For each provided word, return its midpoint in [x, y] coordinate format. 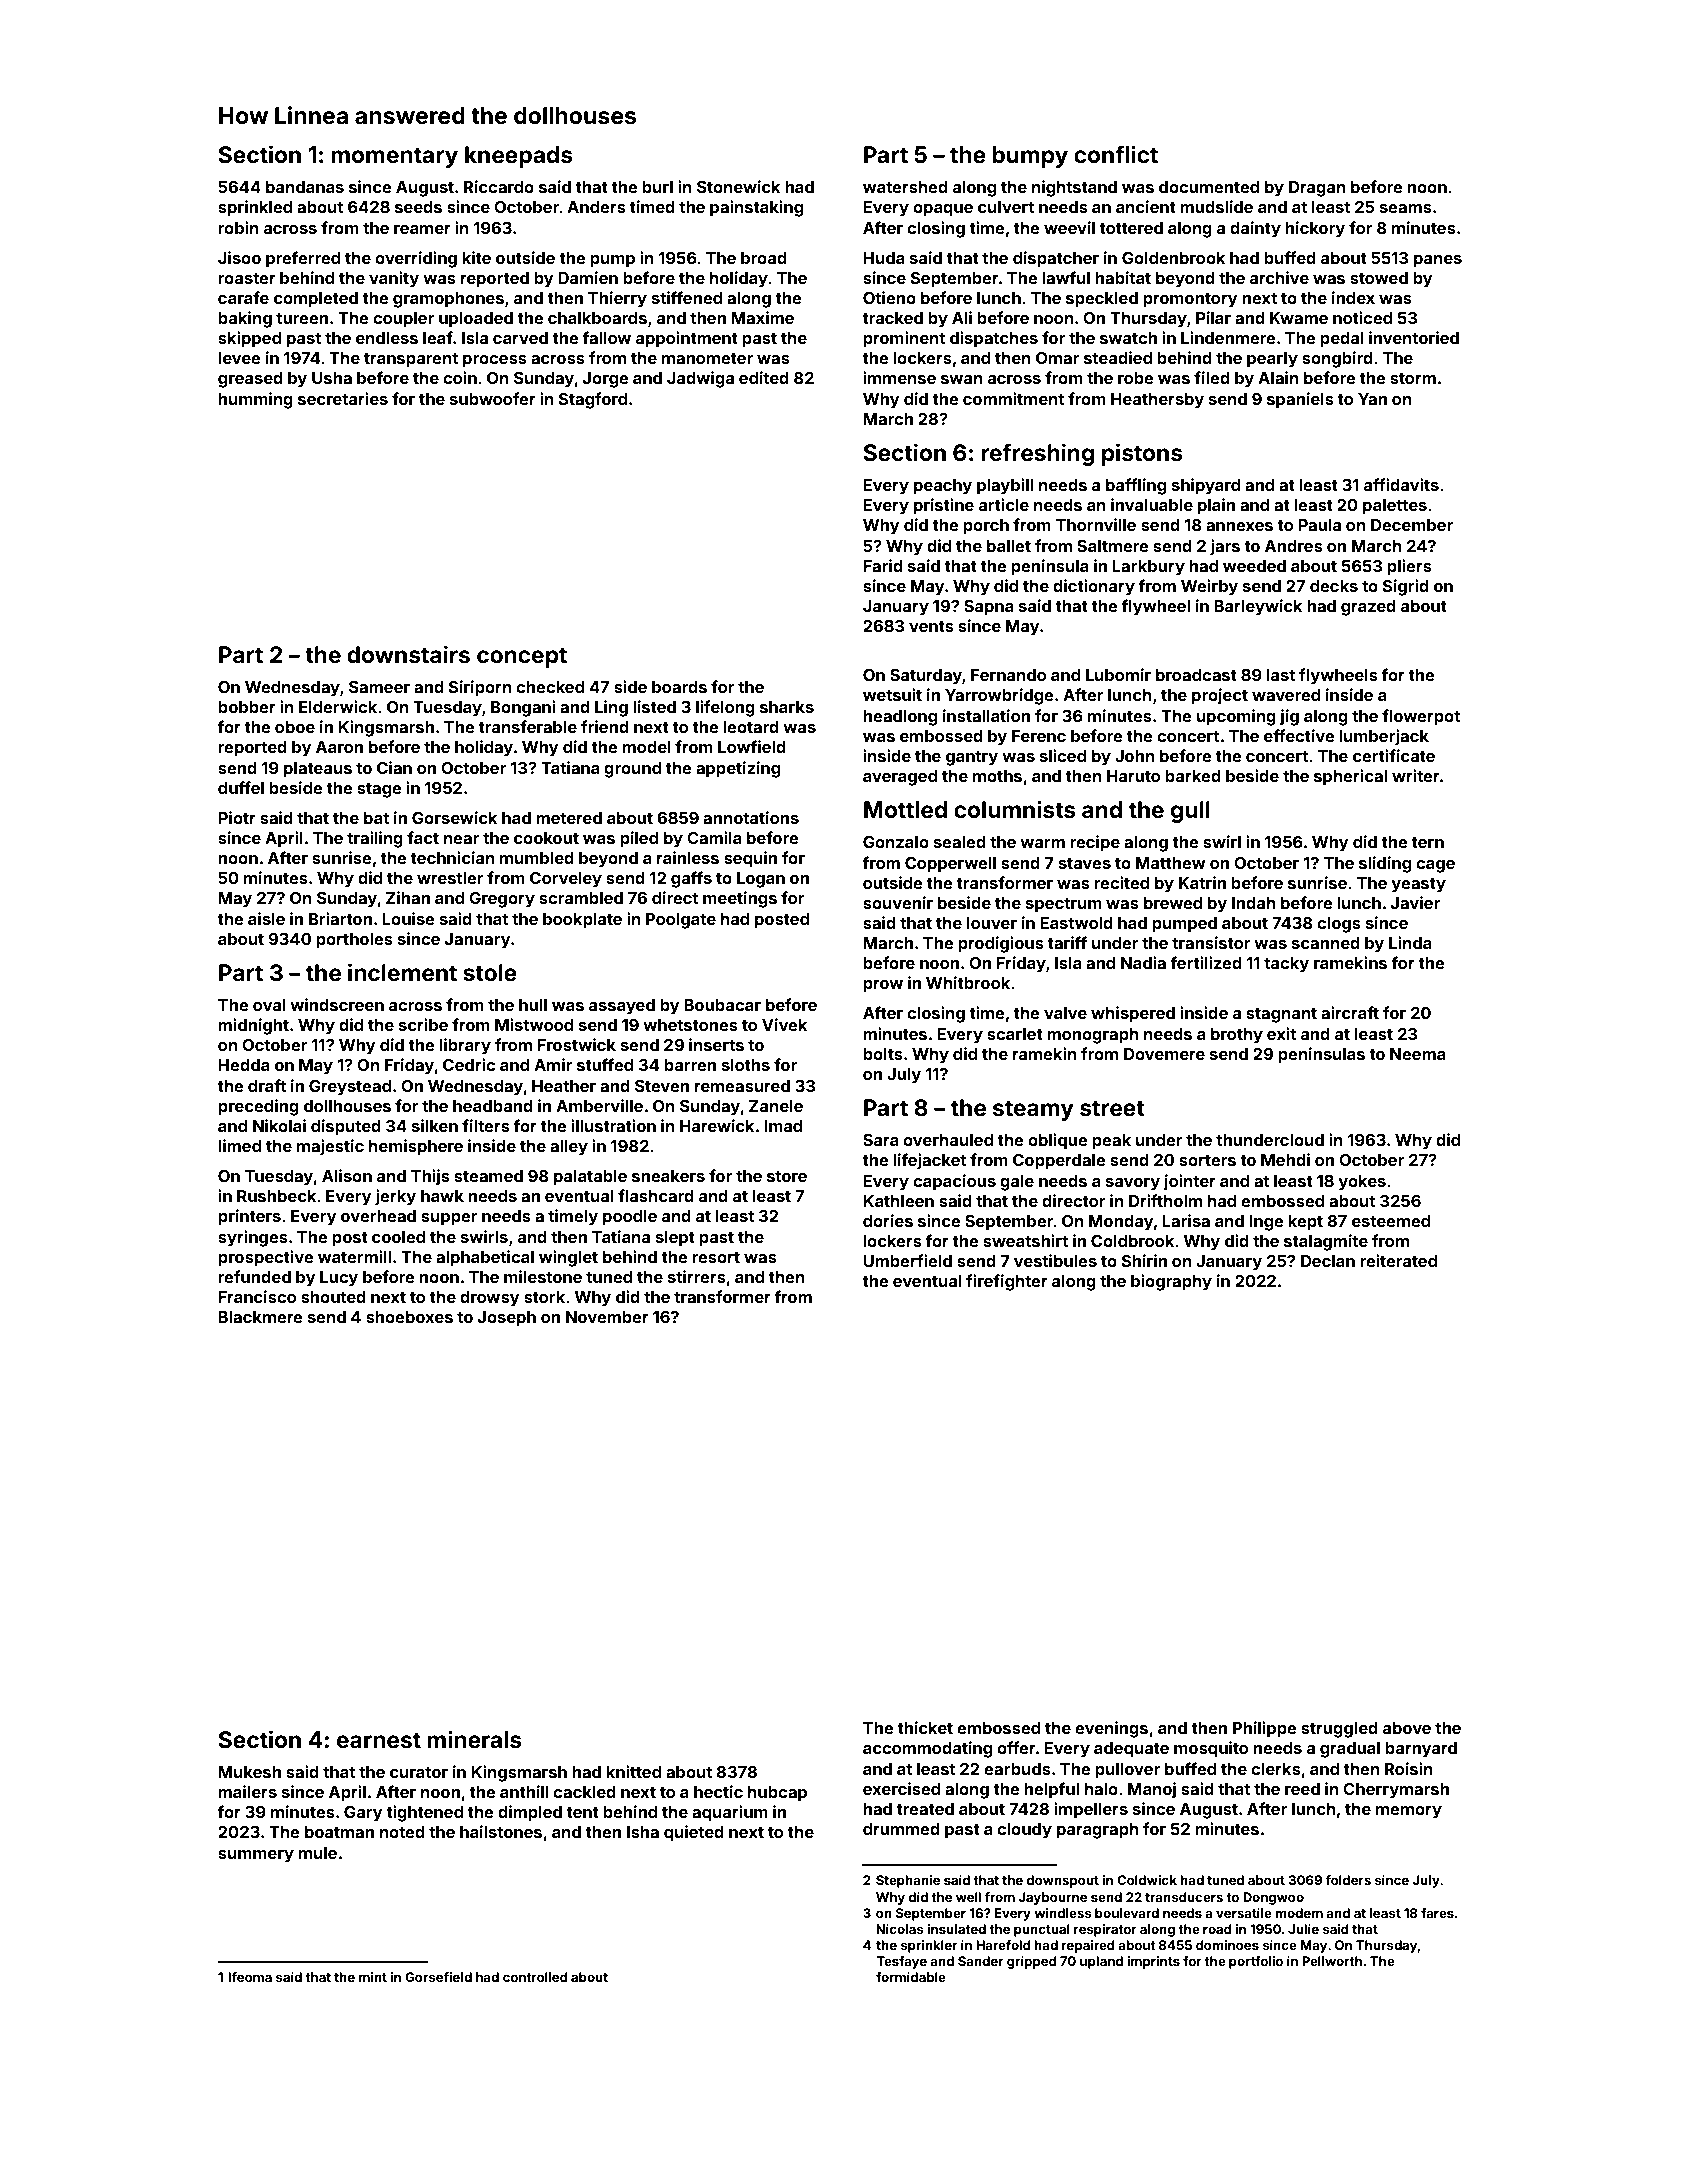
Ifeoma [250, 1977]
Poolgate [681, 921]
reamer [422, 229]
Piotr [237, 817]
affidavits [1401, 484]
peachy [943, 487]
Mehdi [1285, 1159]
